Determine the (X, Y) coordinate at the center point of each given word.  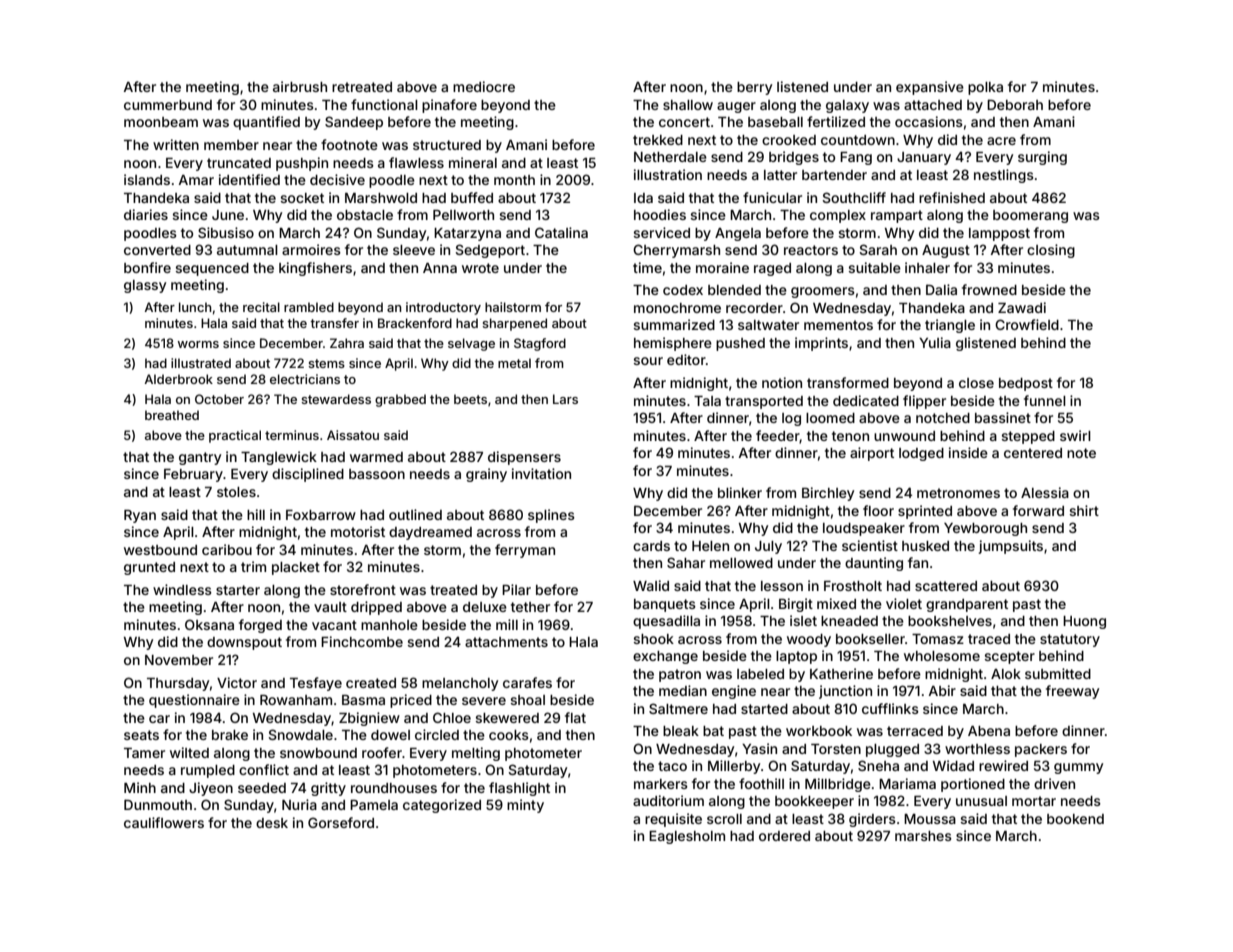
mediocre (484, 86)
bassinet (1003, 417)
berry (754, 88)
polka (985, 88)
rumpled (208, 771)
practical (235, 436)
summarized (674, 324)
